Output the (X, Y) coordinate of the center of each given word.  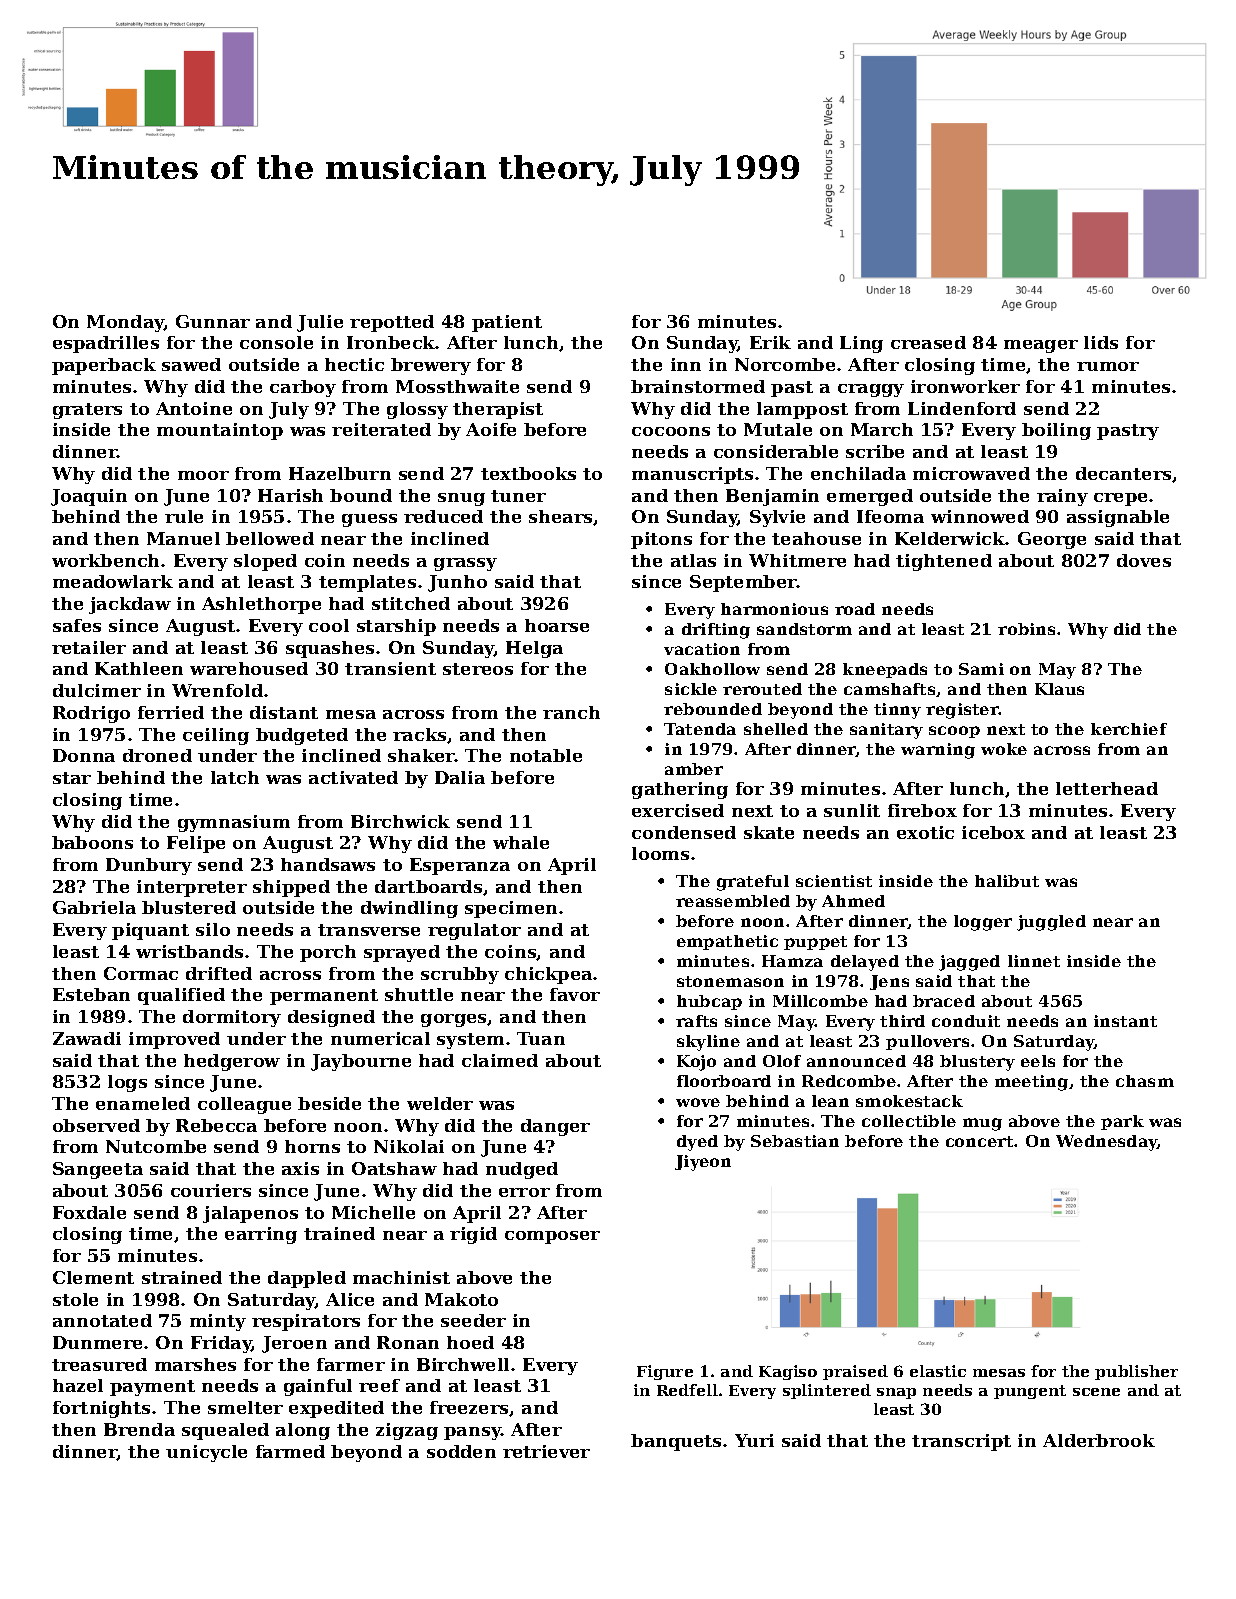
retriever (546, 1451)
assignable (1118, 518)
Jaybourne (361, 1062)
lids (1101, 342)
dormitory (232, 1018)
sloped (265, 562)
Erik (770, 342)
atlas (693, 560)
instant (1125, 1021)
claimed (500, 1060)
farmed (290, 1451)
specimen (511, 909)
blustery (977, 1063)
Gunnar (213, 321)
